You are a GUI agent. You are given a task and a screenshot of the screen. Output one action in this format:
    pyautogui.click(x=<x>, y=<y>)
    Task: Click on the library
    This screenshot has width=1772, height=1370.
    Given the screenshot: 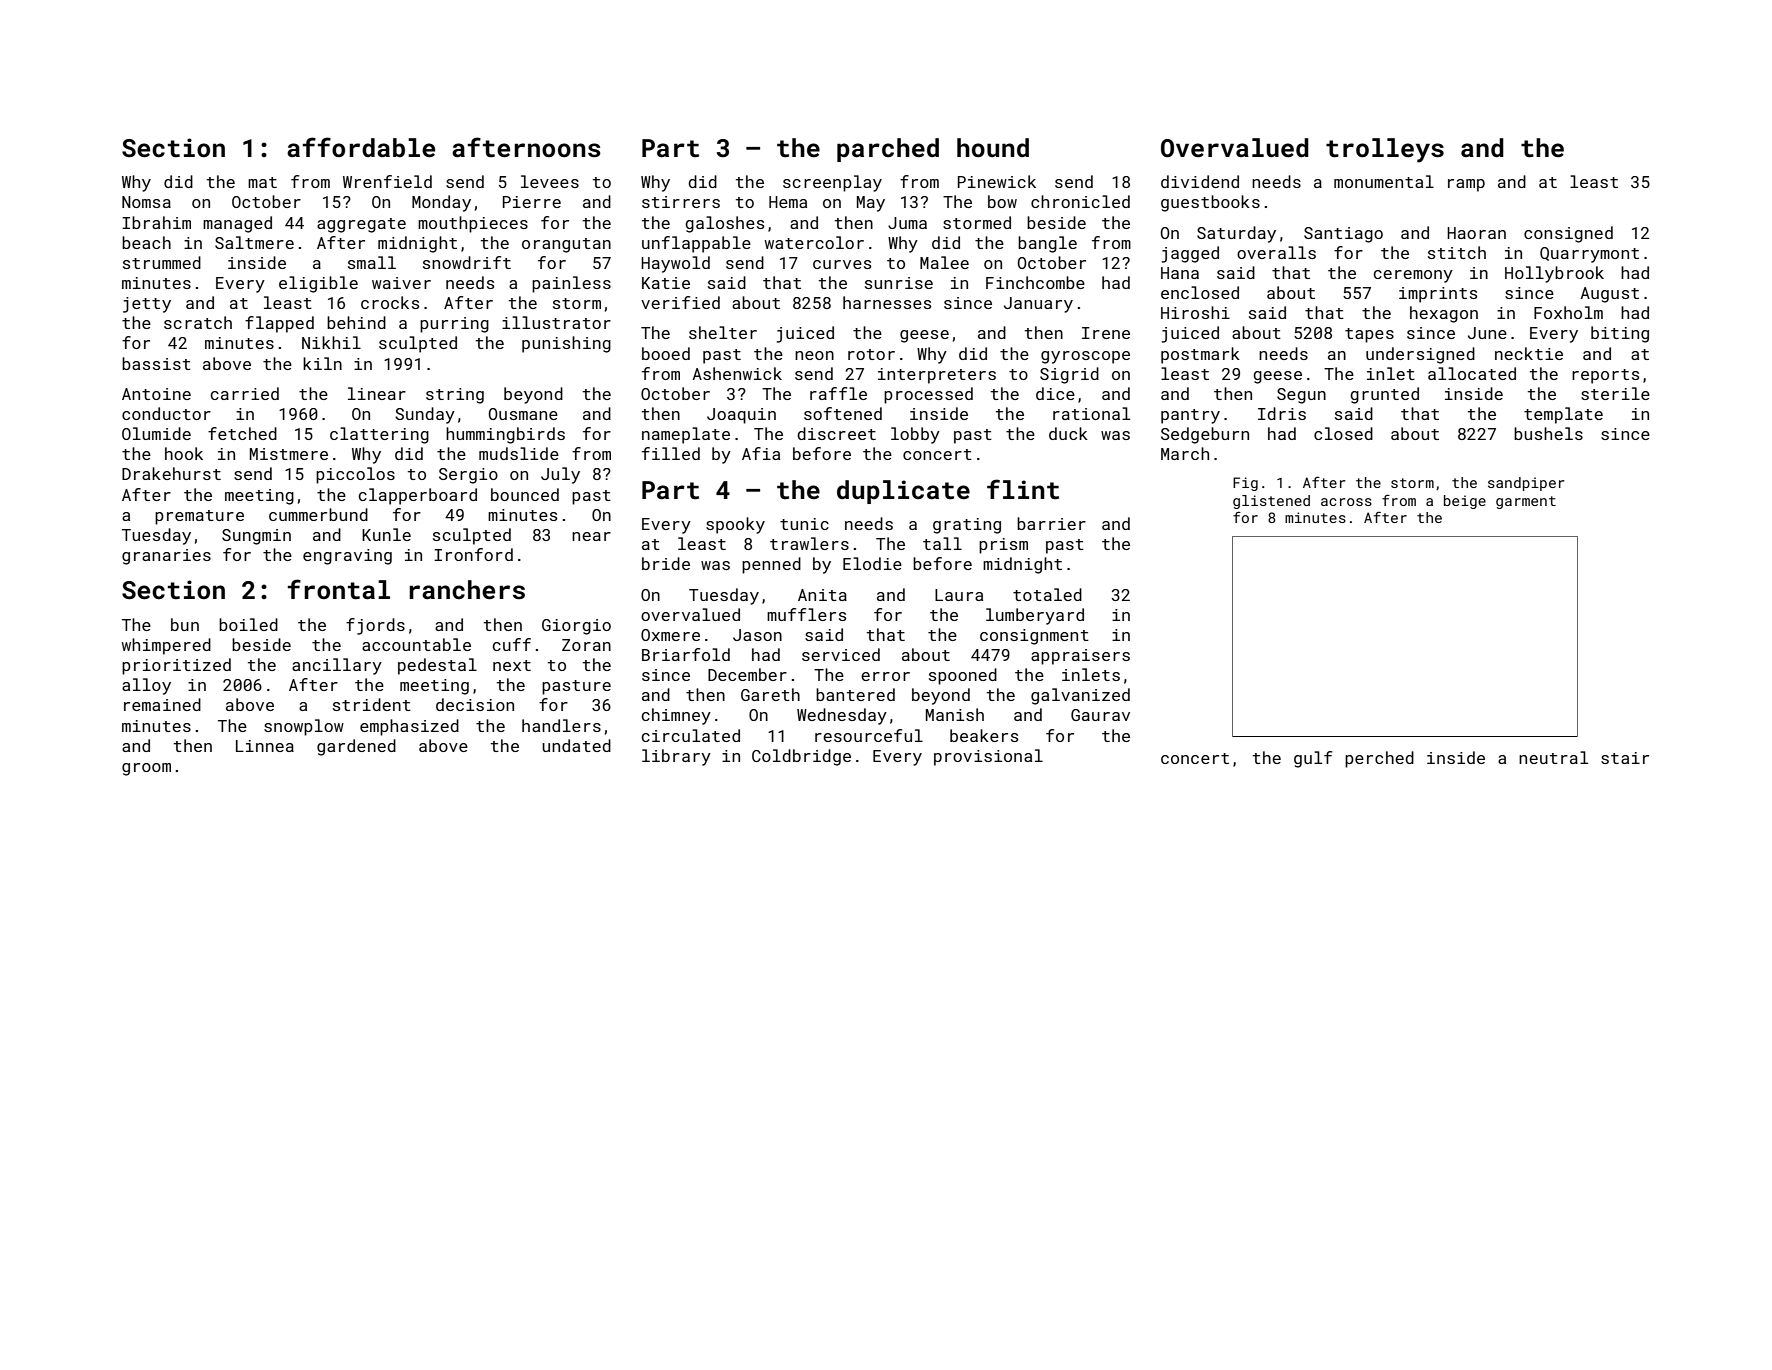 What is the action you would take?
    pyautogui.click(x=676, y=757)
